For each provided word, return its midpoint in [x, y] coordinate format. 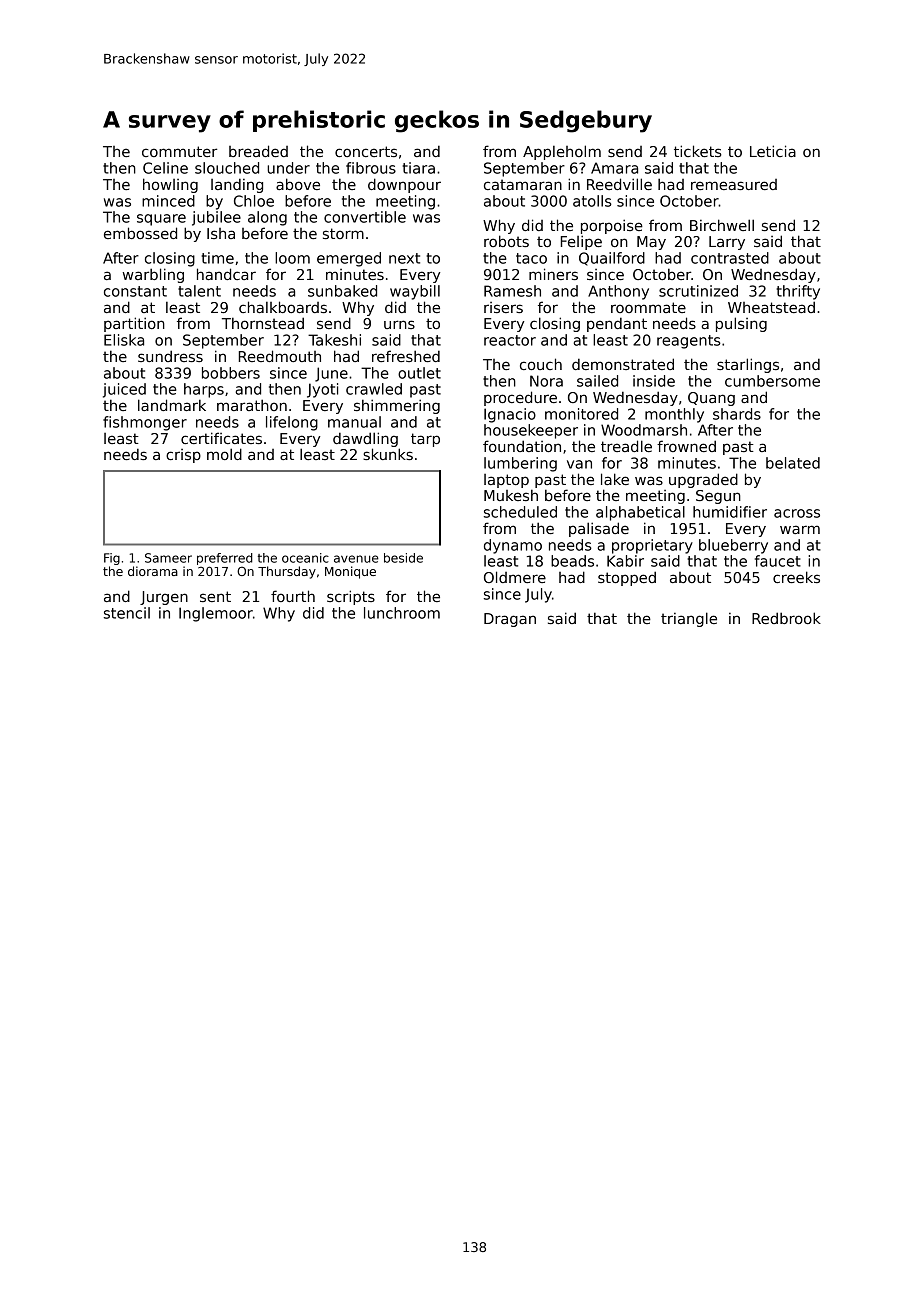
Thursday [287, 572]
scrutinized [698, 291]
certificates [221, 438]
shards [737, 414]
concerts [366, 151]
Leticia [773, 151]
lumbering [520, 464]
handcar [226, 274]
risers [503, 307]
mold [224, 454]
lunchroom [402, 613]
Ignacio [510, 415]
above [298, 184]
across [797, 513]
